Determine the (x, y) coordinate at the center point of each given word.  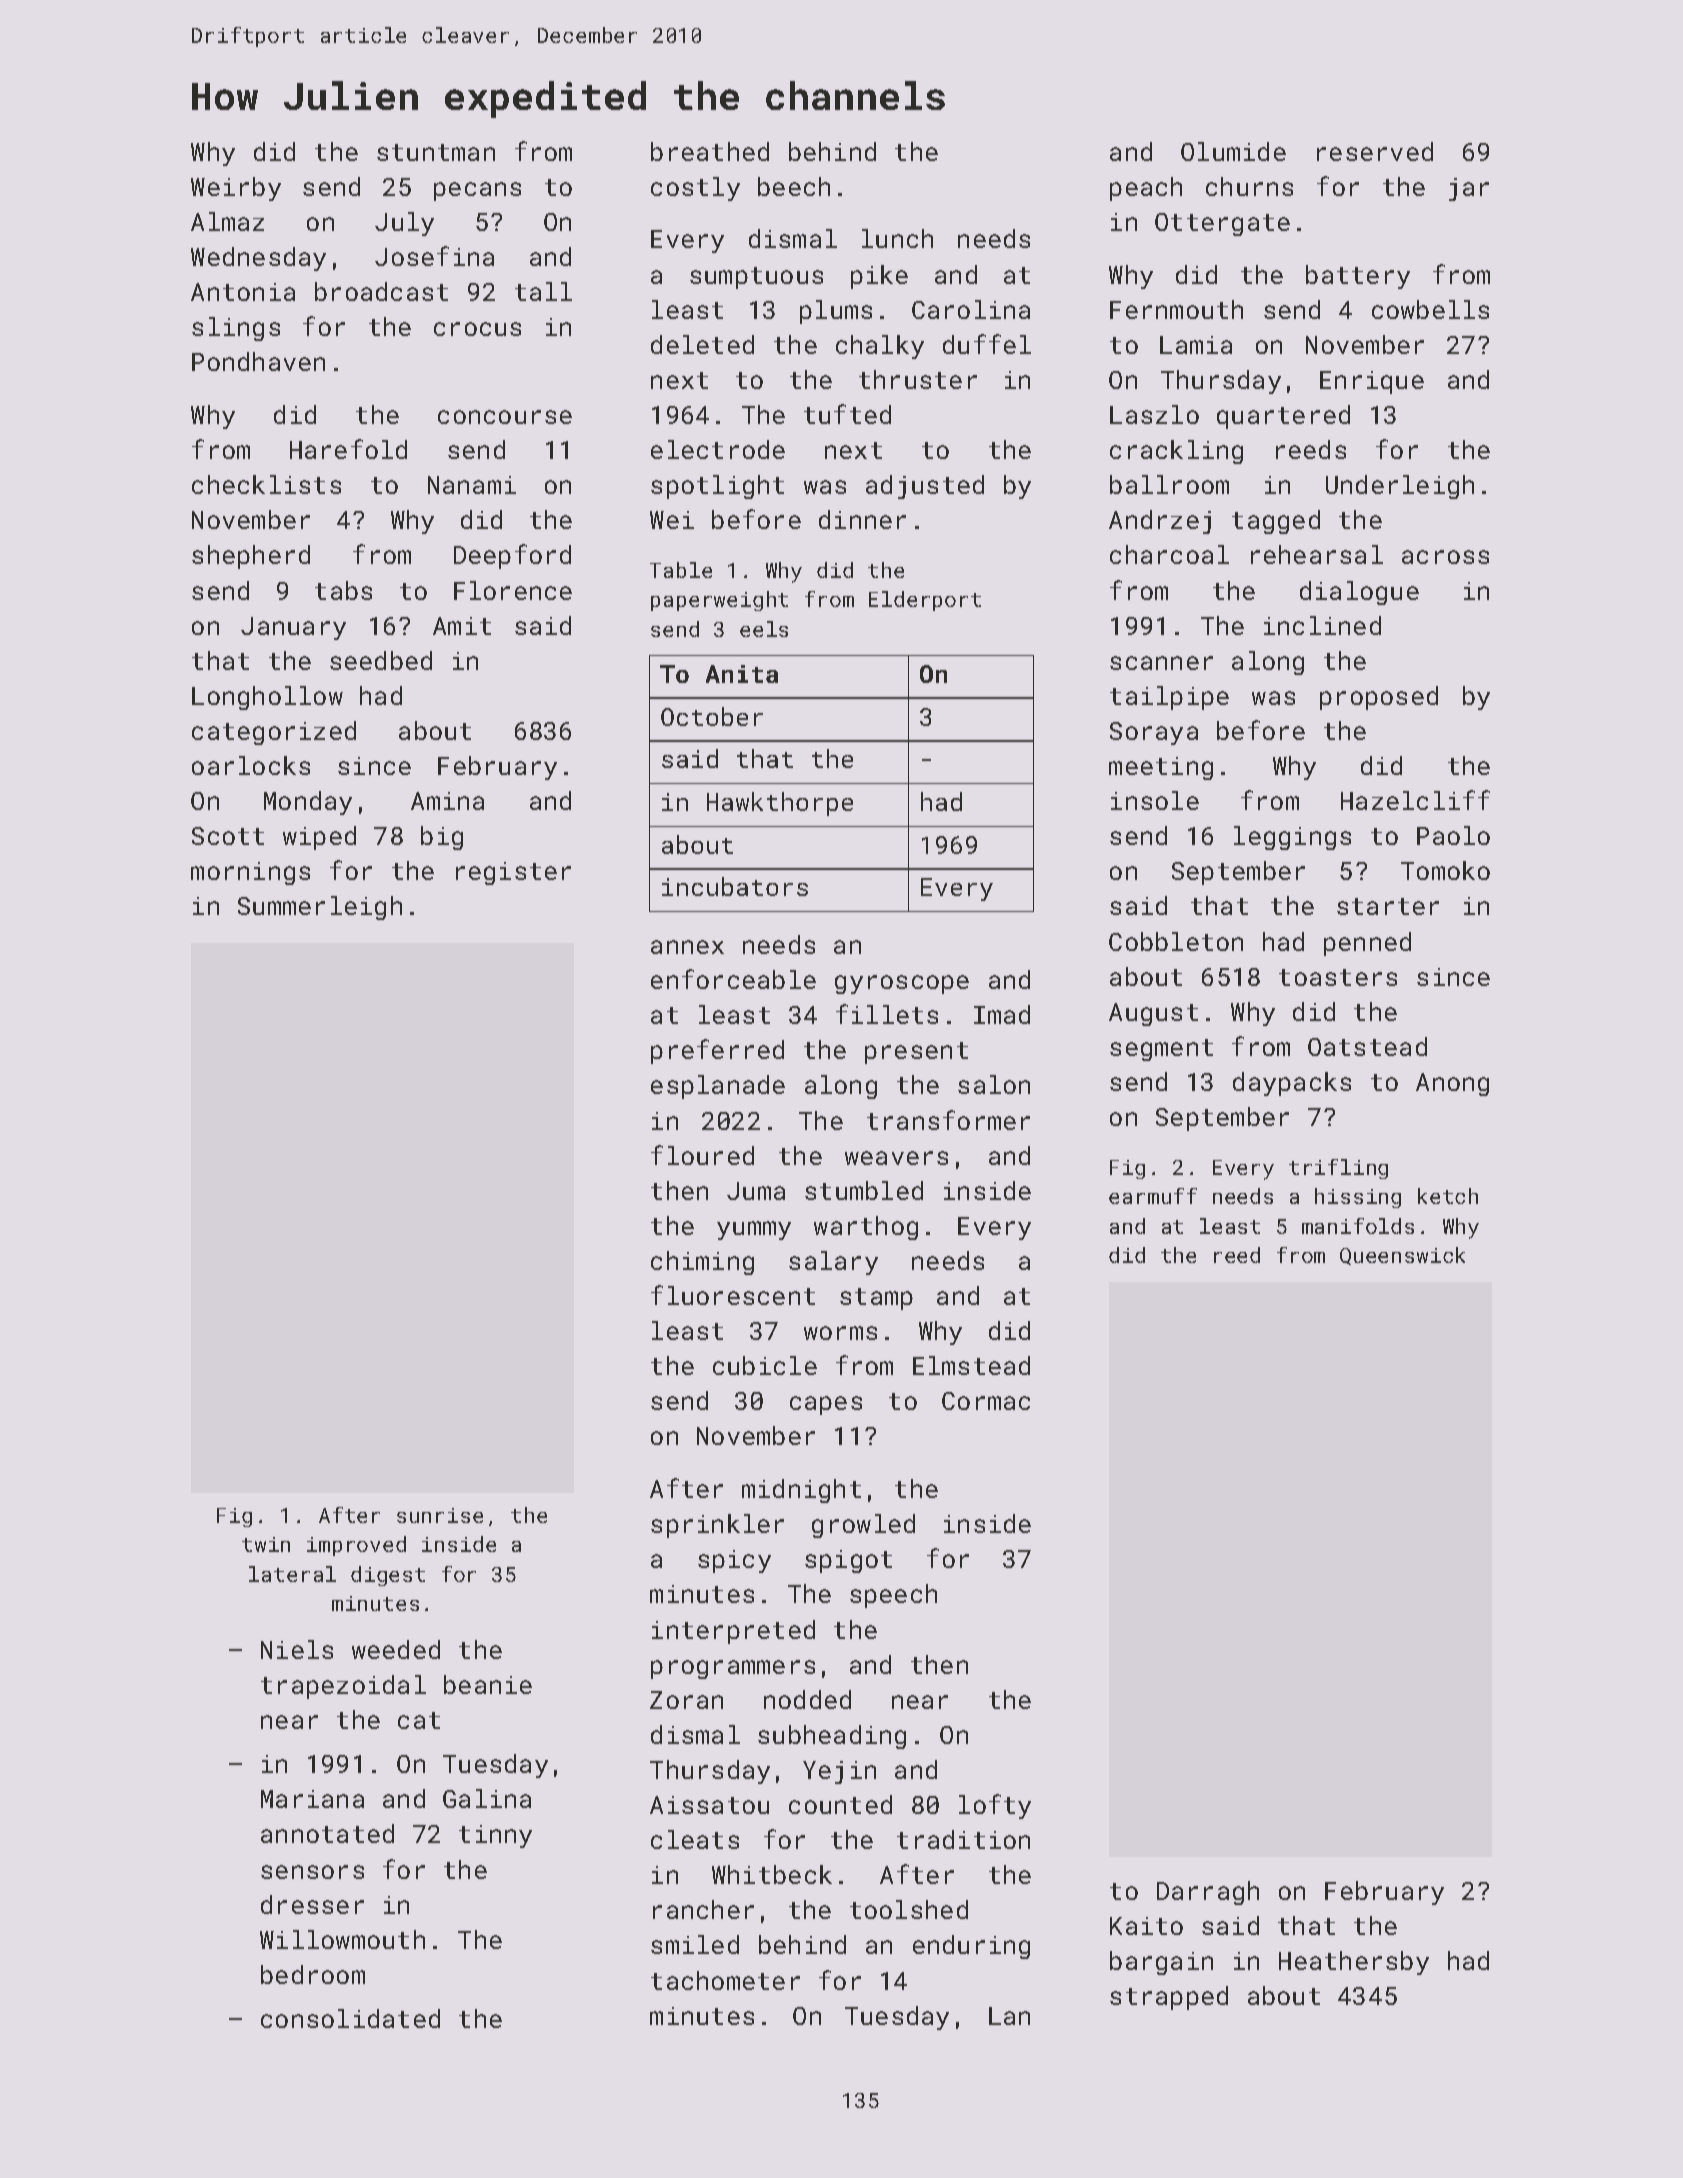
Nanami (472, 485)
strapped (1169, 1998)
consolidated (350, 2018)
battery (1358, 277)
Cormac (986, 1401)
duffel (987, 344)
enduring (971, 1947)
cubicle (765, 1365)
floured (702, 1155)
